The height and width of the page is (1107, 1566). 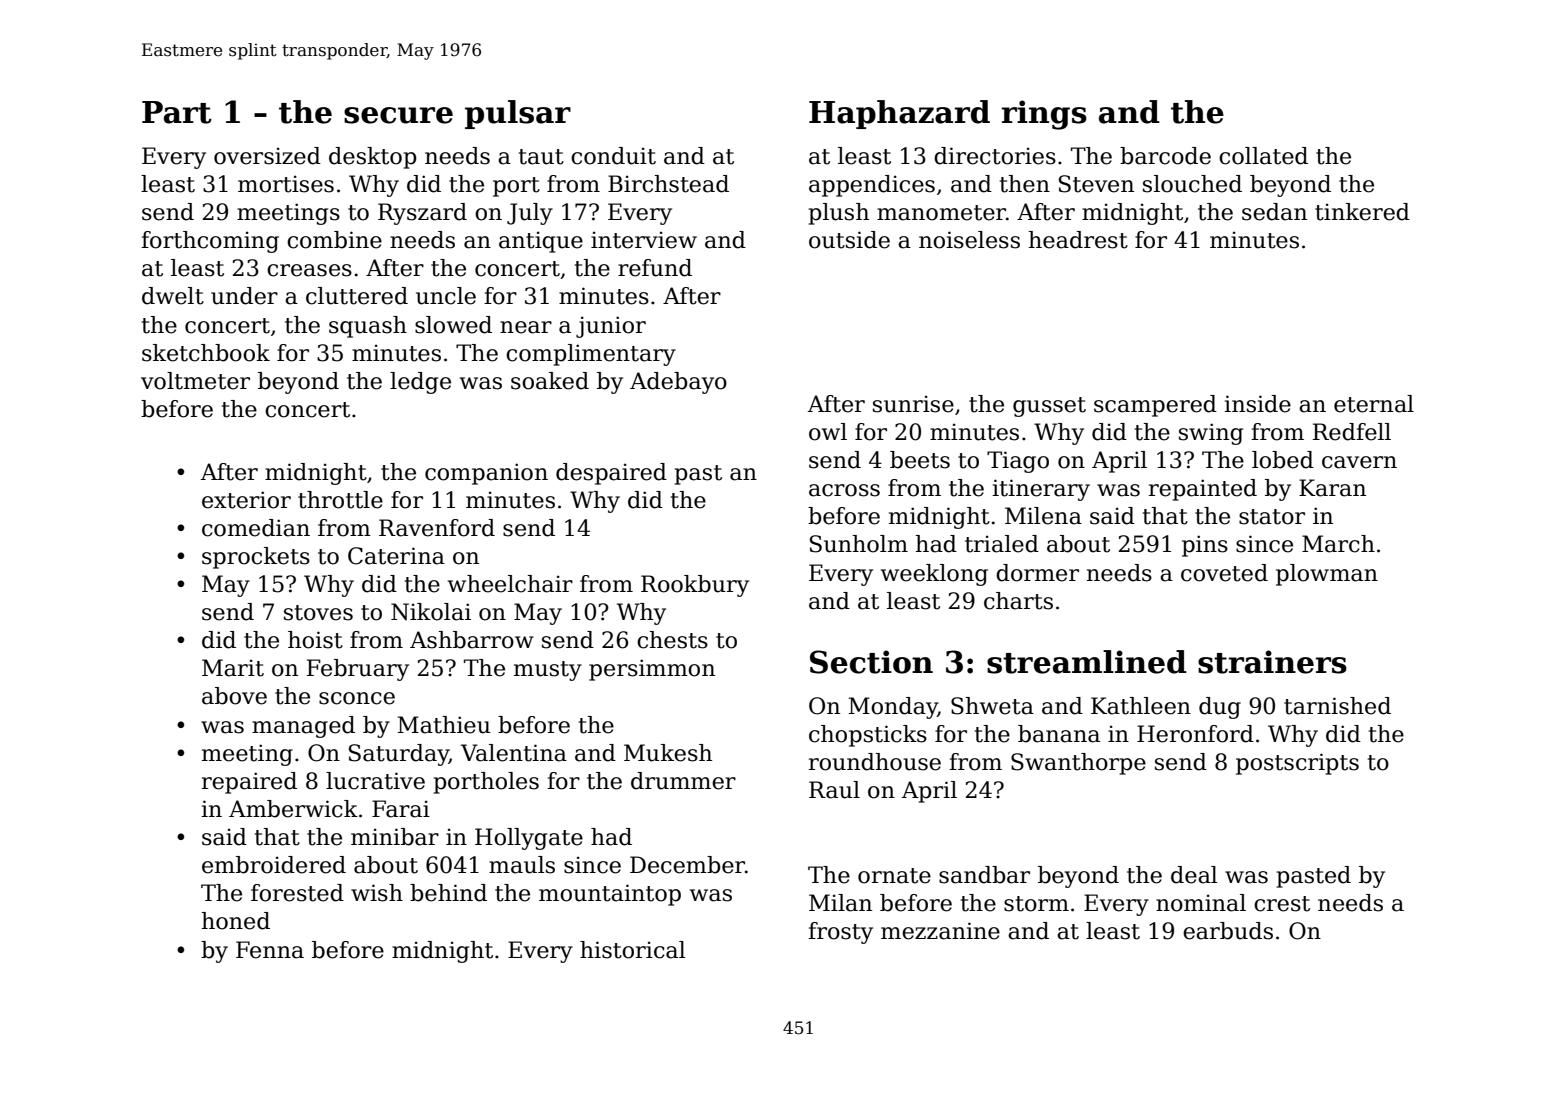 I want to click on sedan, so click(x=1274, y=212).
